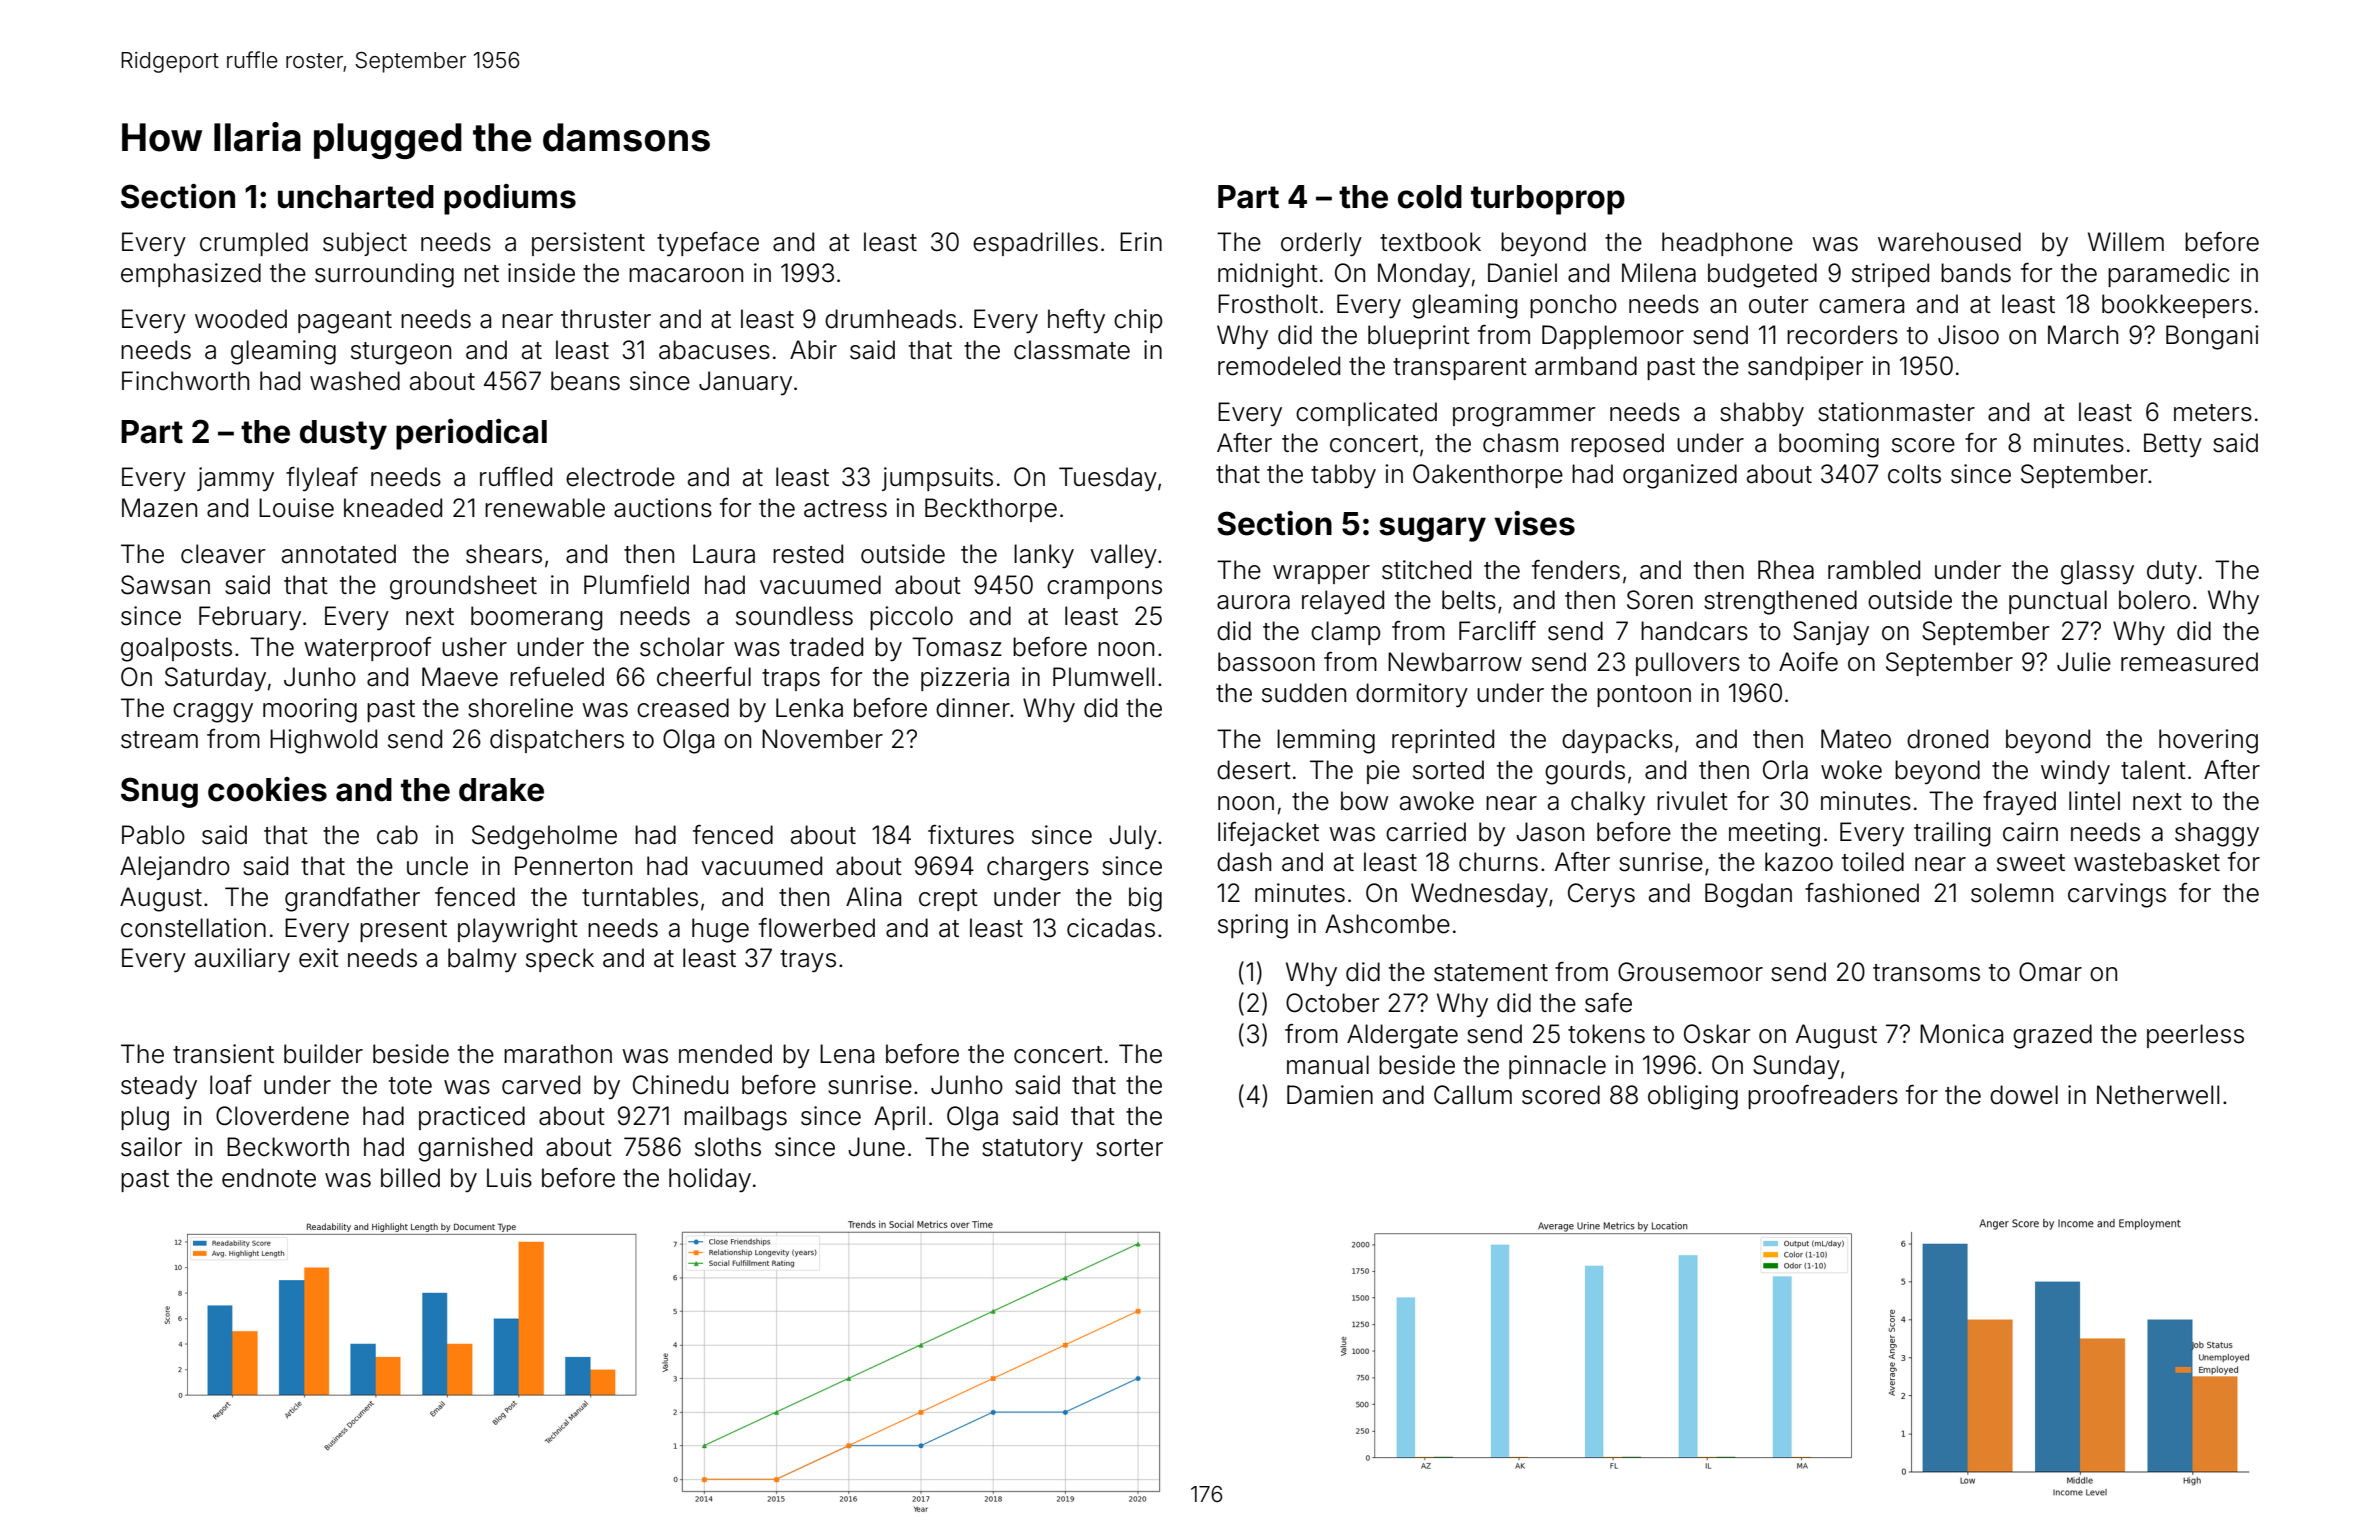 The width and height of the screenshot is (2380, 1540). I want to click on grandfather, so click(352, 899).
